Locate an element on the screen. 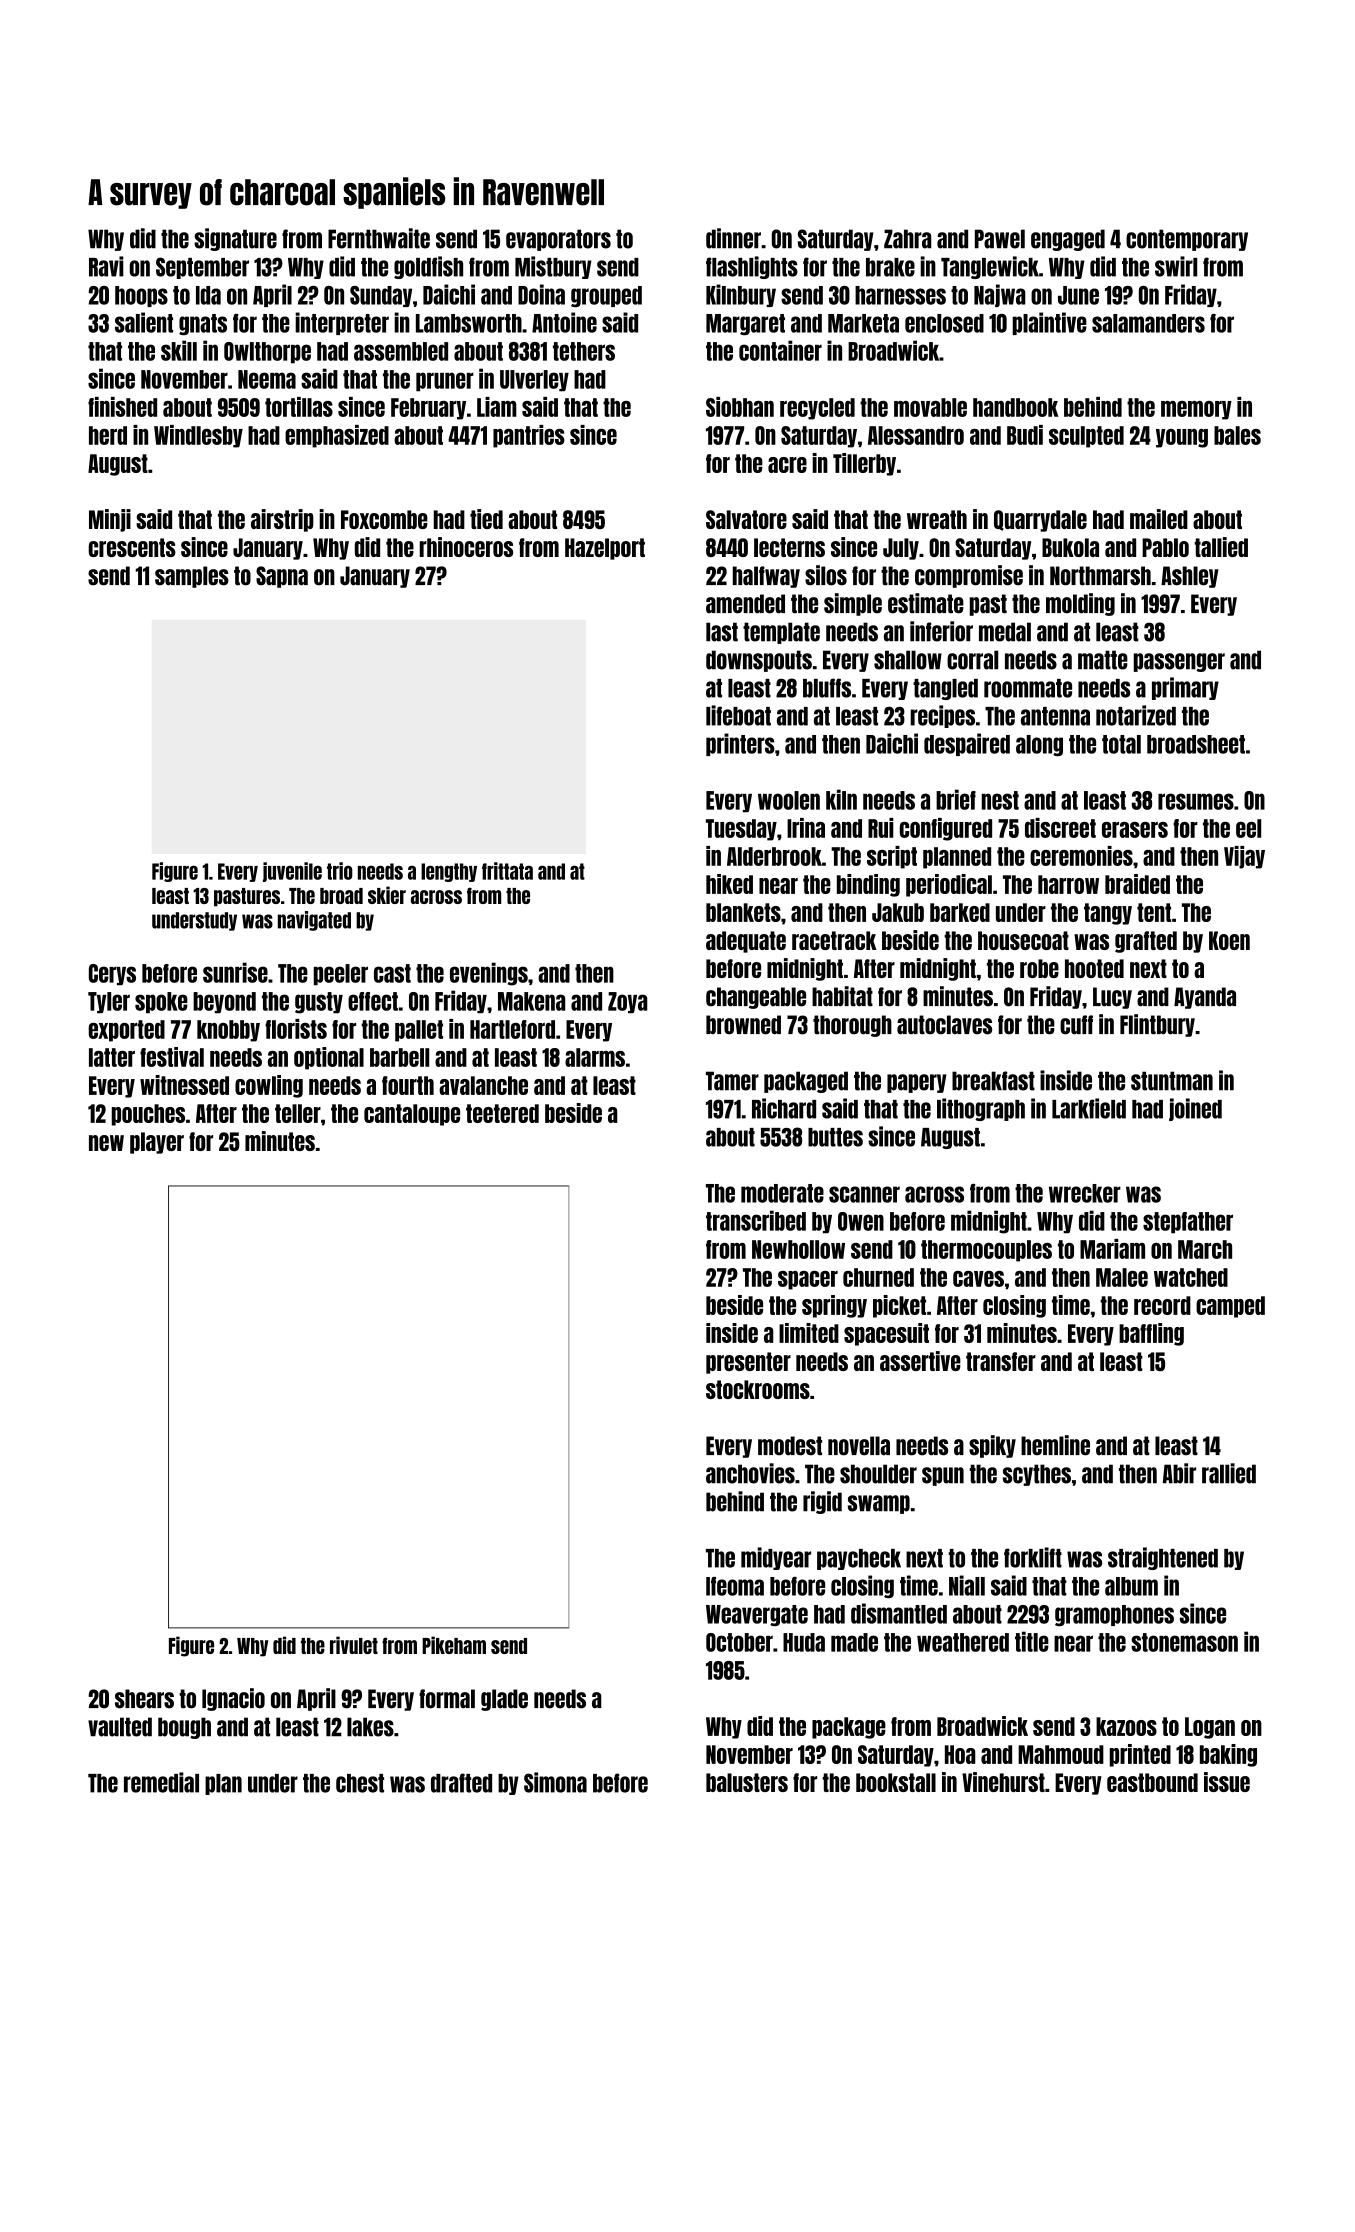 This screenshot has height=2232, width=1355. Tamer is located at coordinates (732, 1081).
